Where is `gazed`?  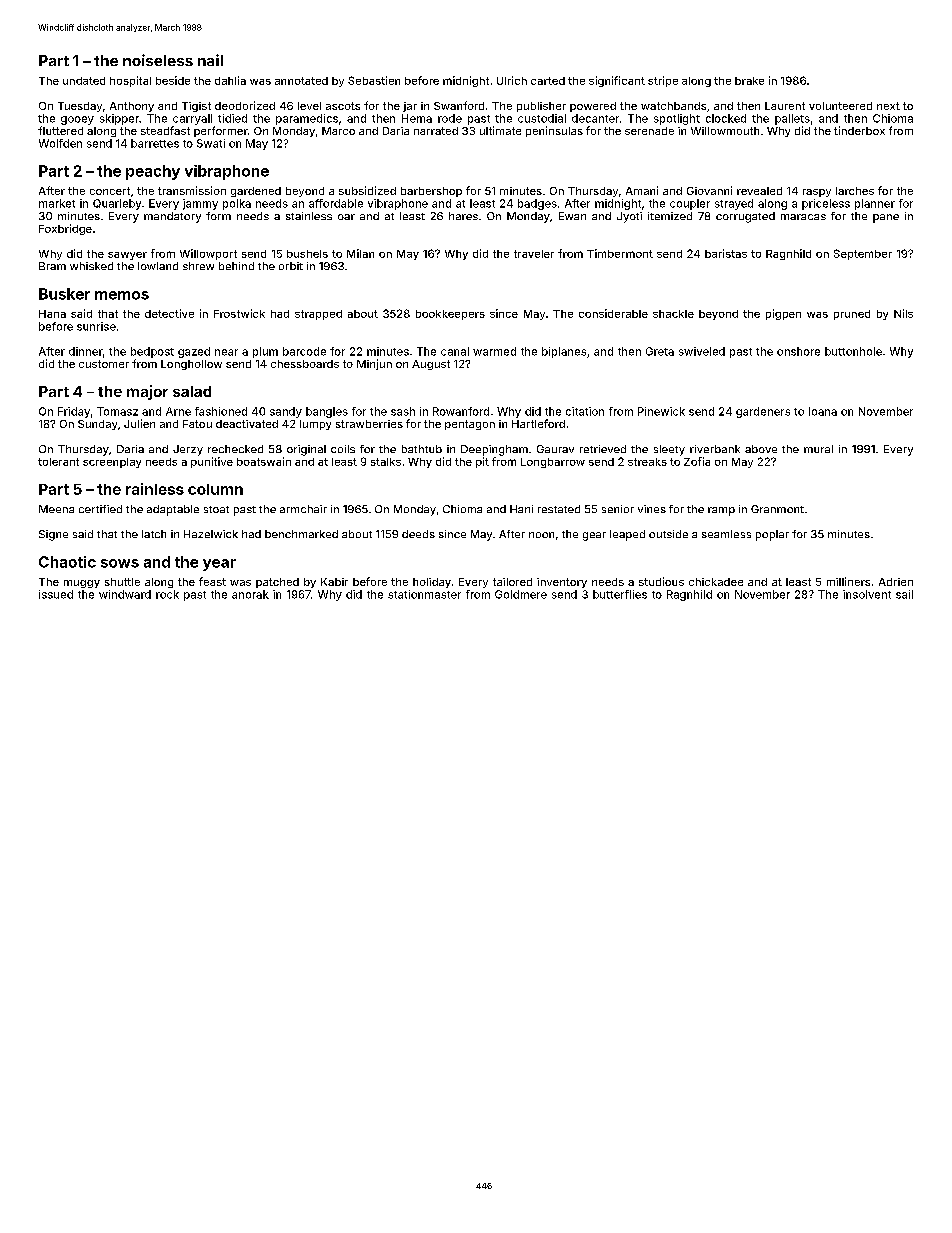 gazed is located at coordinates (194, 352).
